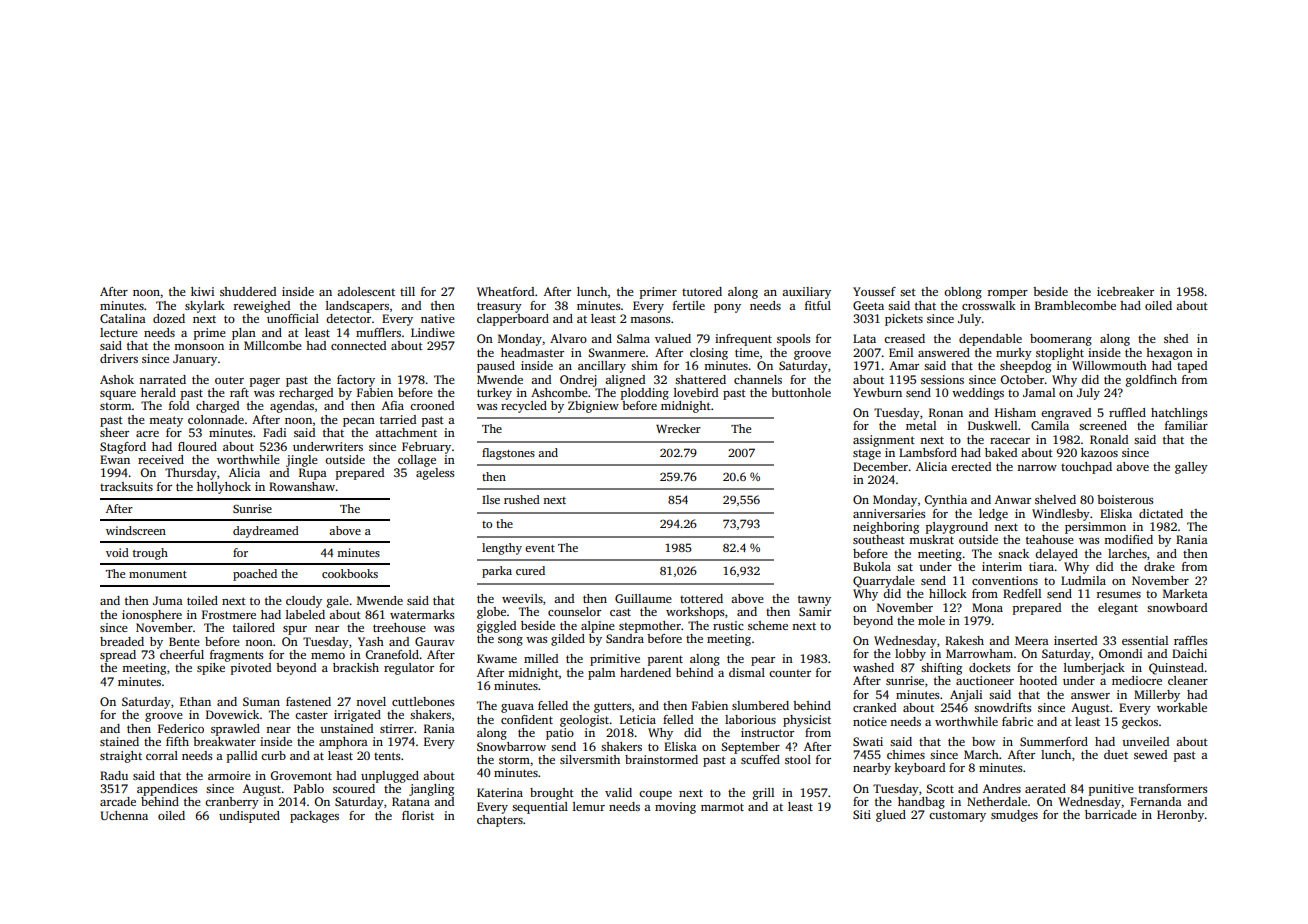 This page has width=1308, height=924. What do you see at coordinates (540, 548) in the page?
I see `event` at bounding box center [540, 548].
